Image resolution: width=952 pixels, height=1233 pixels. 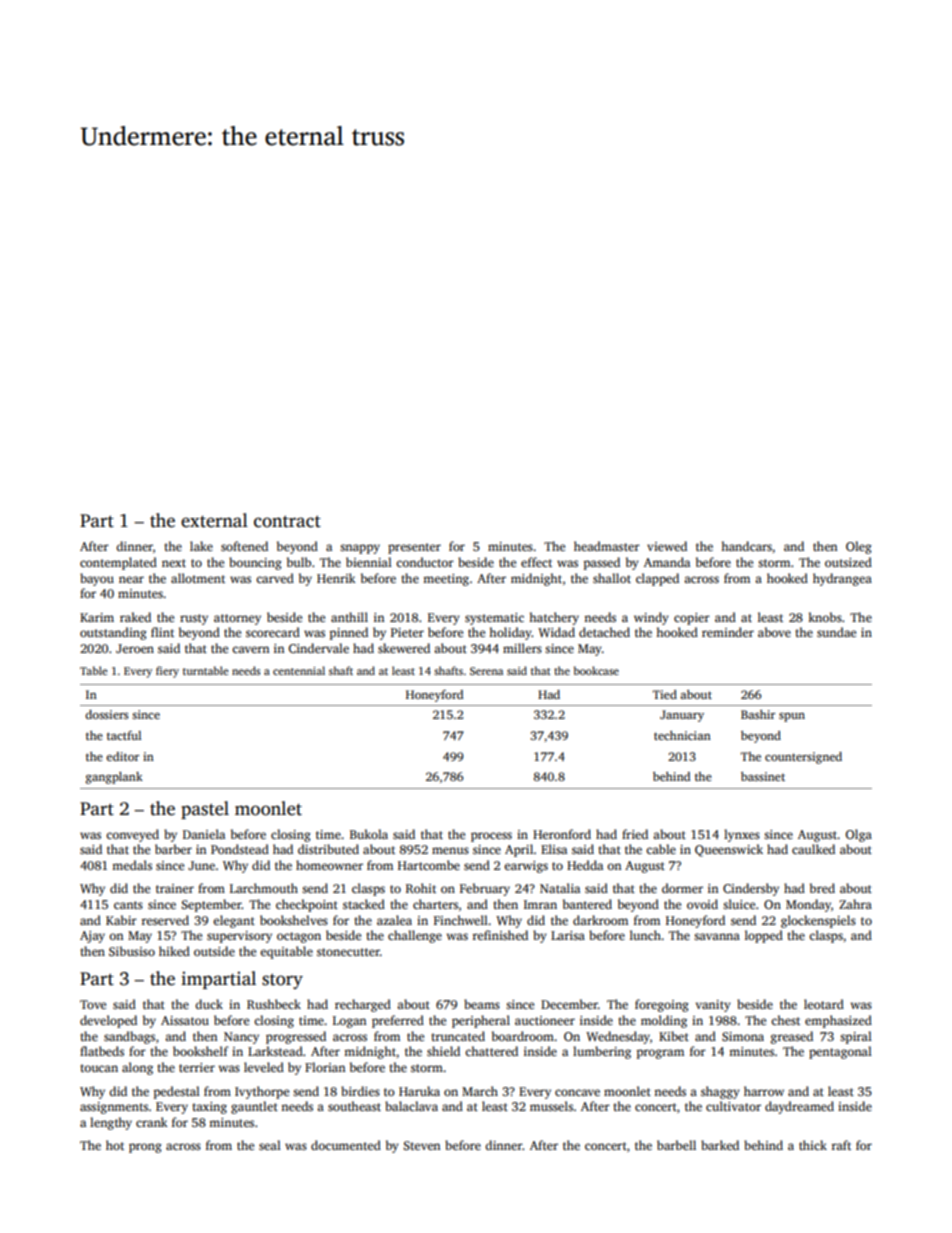 What do you see at coordinates (746, 546) in the screenshot?
I see `handcars` at bounding box center [746, 546].
